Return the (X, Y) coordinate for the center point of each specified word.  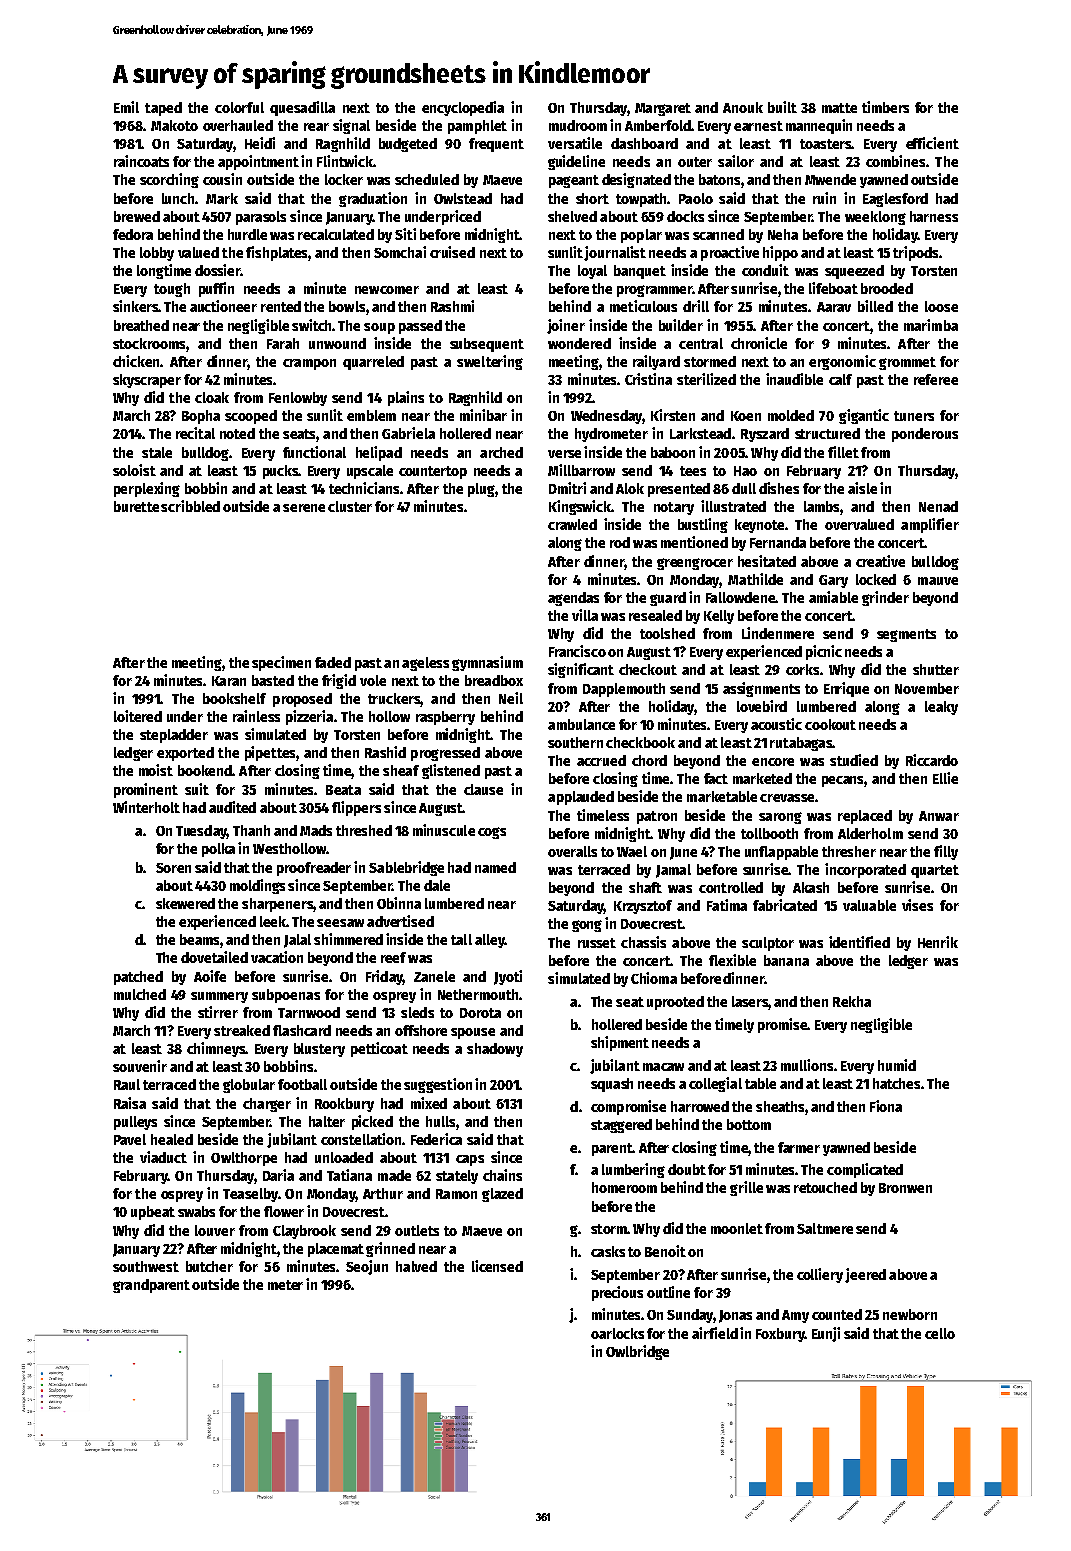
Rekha (852, 1001)
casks (608, 1251)
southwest (146, 1266)
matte (839, 108)
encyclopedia (463, 108)
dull (744, 488)
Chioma (654, 978)
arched (501, 452)
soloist (134, 470)
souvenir (140, 1066)
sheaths (780, 1106)
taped (163, 109)
